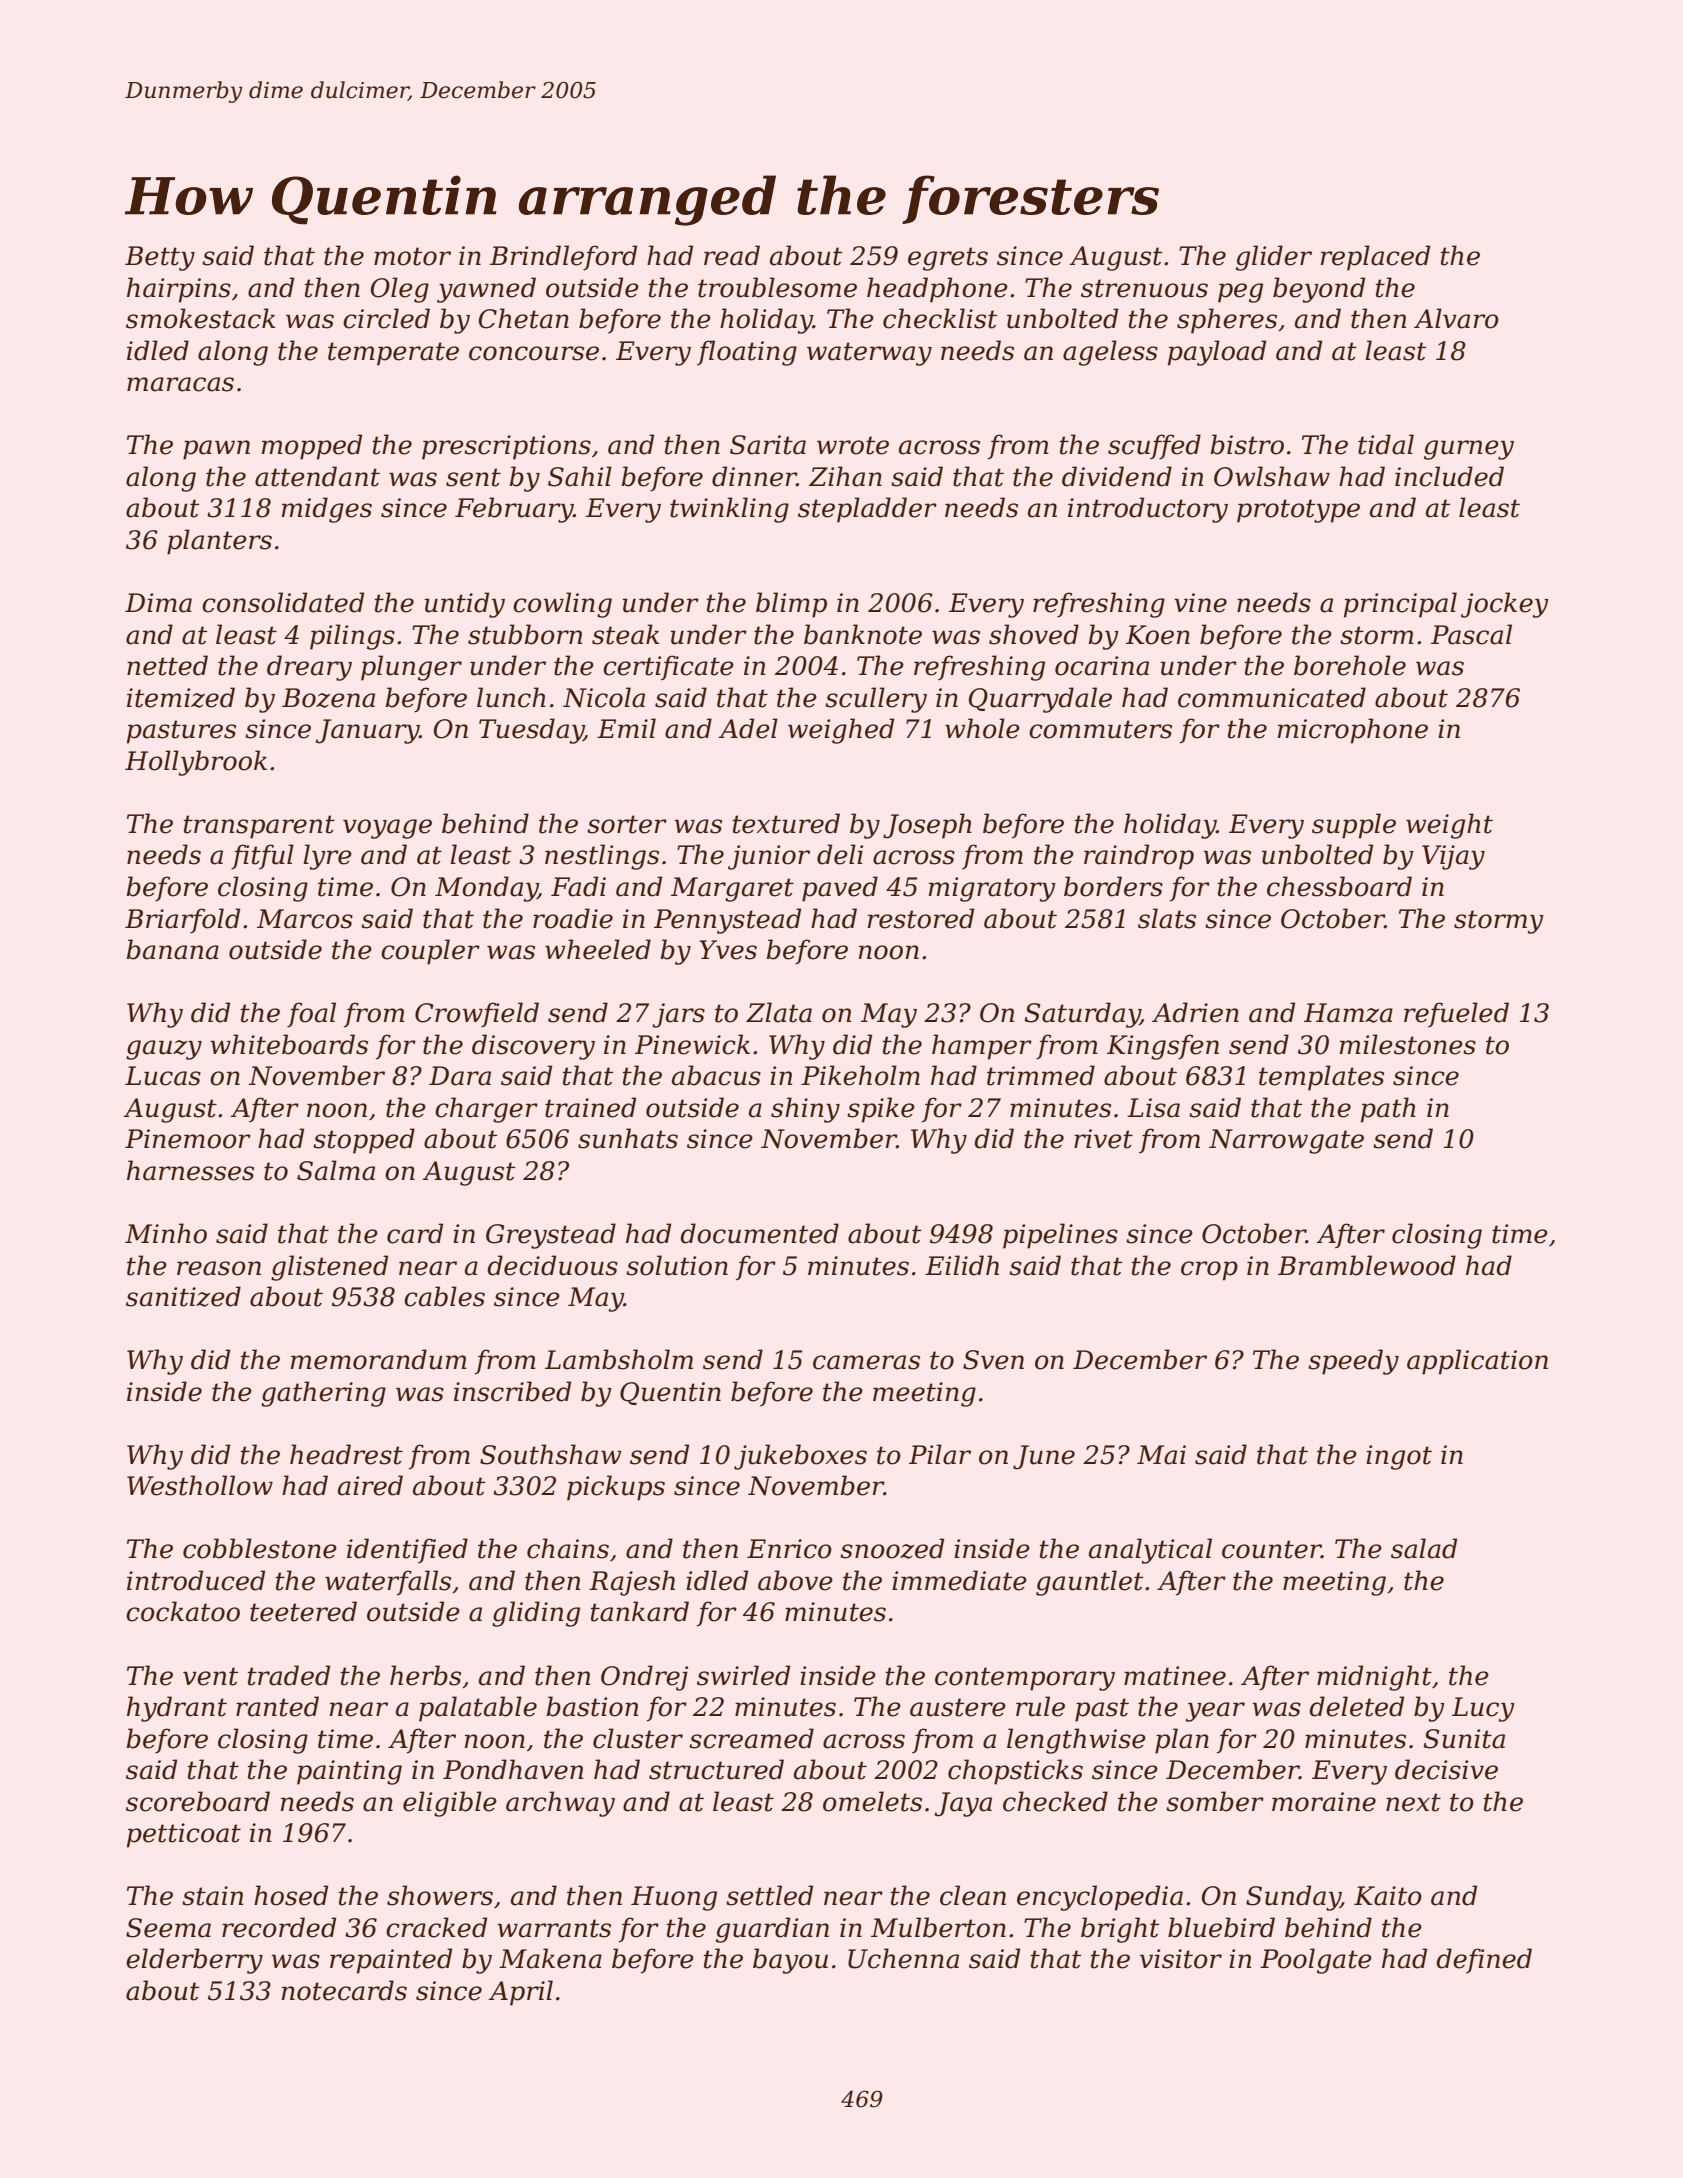 The image size is (1683, 2178). I want to click on vine, so click(1200, 603).
